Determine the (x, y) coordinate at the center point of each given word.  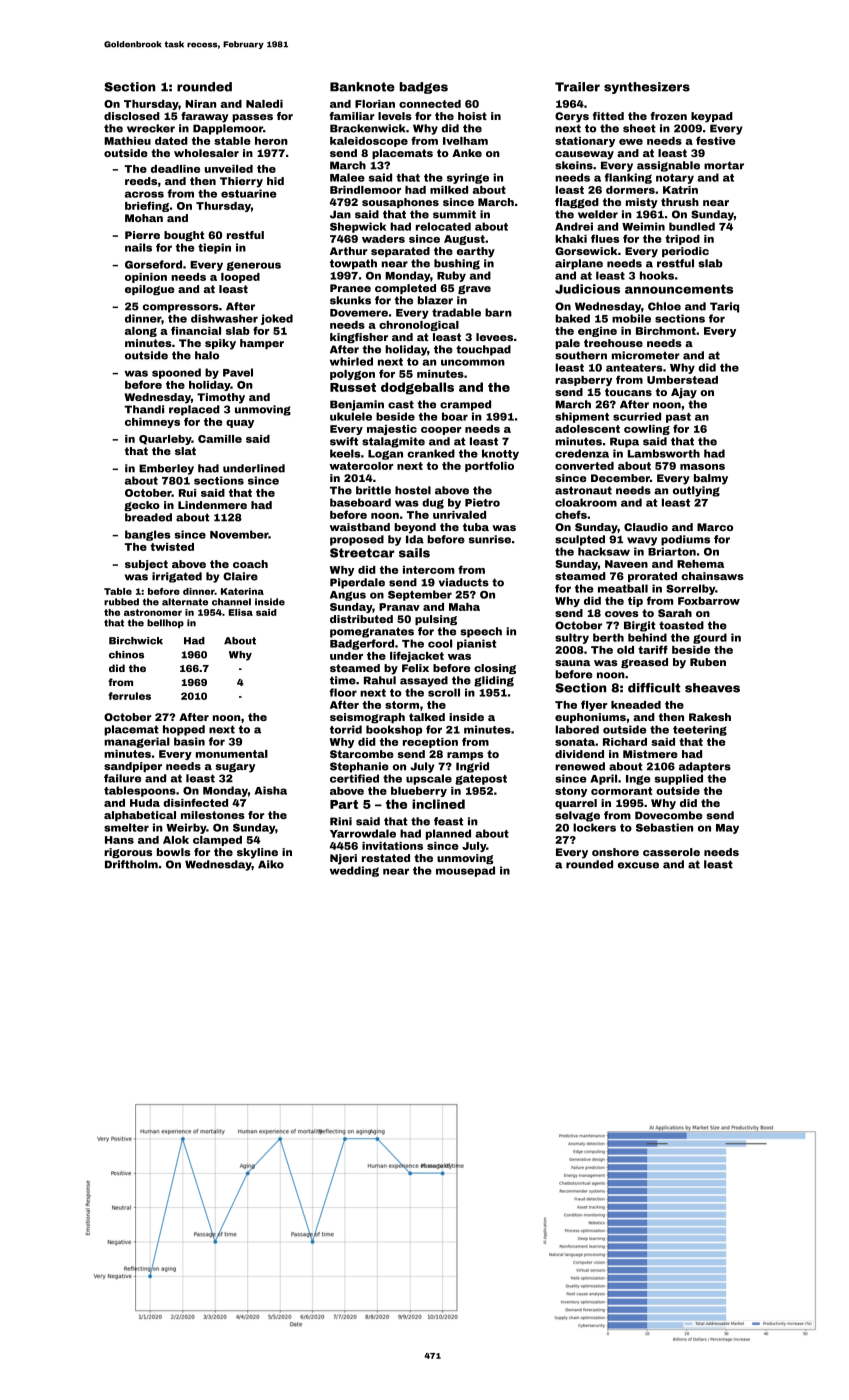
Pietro (482, 502)
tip (635, 602)
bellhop (165, 623)
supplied (679, 779)
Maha (464, 607)
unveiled (229, 169)
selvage (577, 816)
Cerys (572, 117)
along (141, 332)
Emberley (166, 469)
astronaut (583, 490)
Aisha (271, 790)
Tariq (724, 307)
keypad (712, 117)
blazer (435, 300)
